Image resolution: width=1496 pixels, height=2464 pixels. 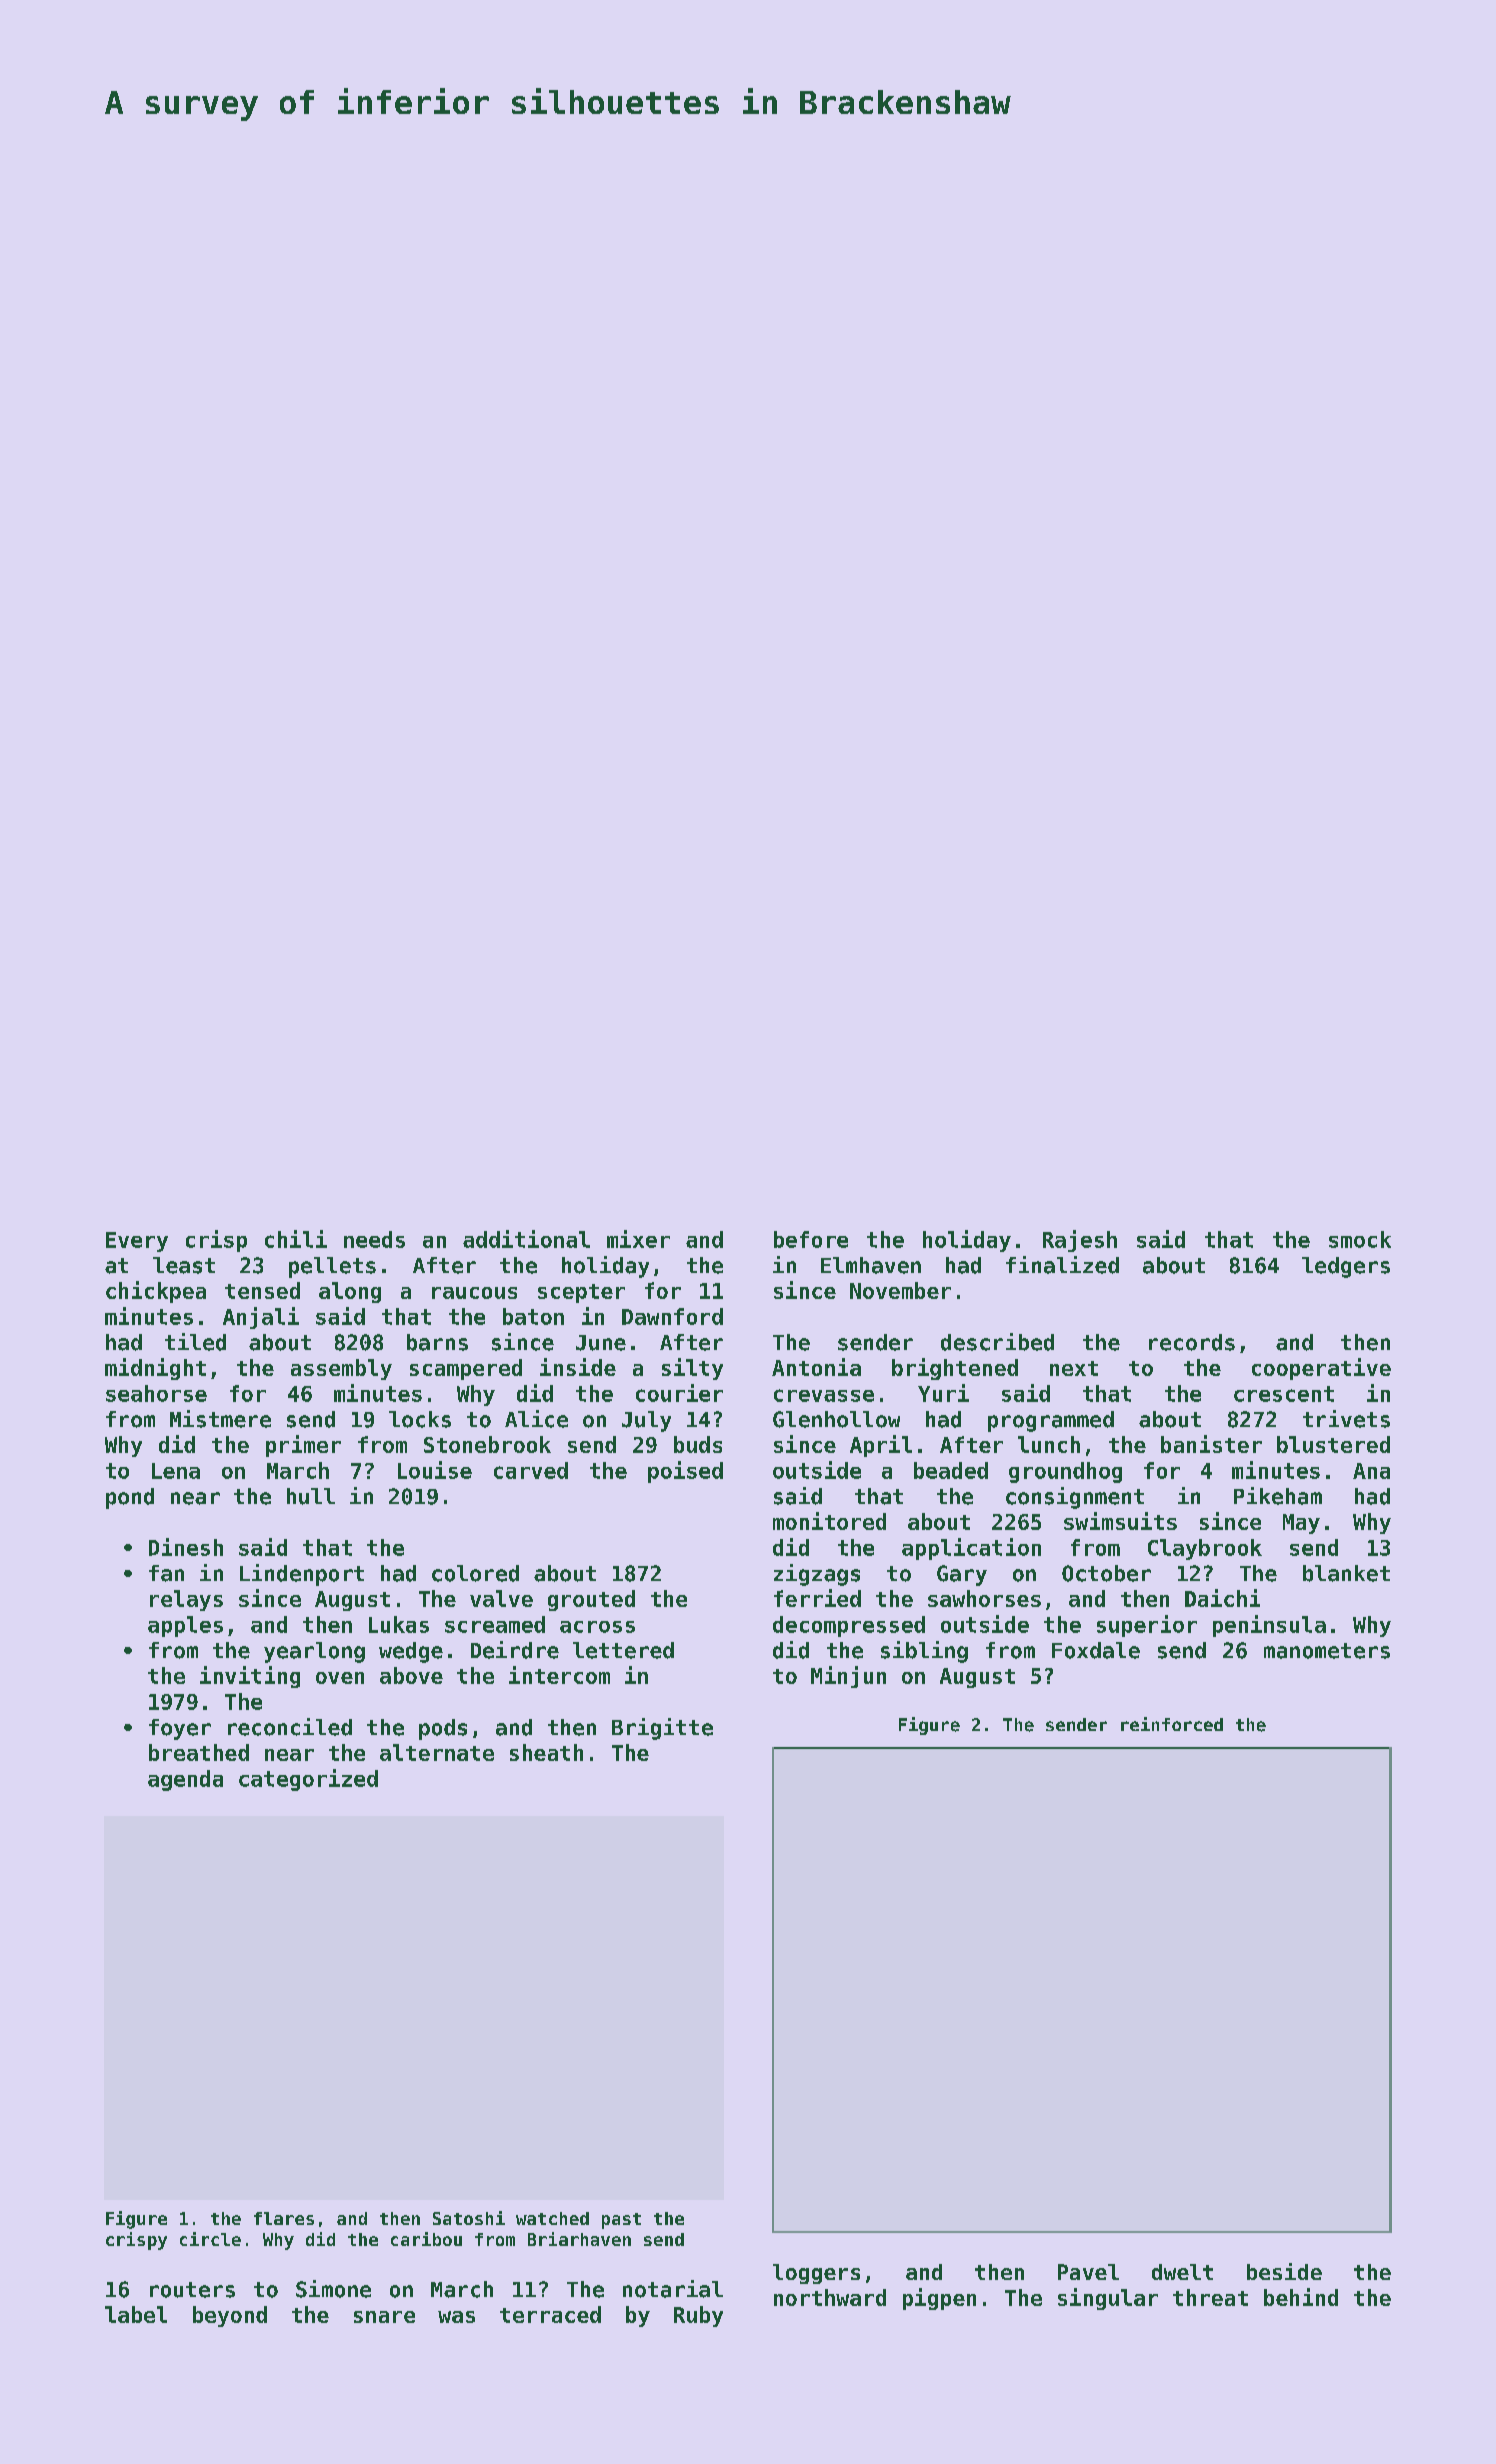 What do you see at coordinates (437, 1342) in the document?
I see `barns` at bounding box center [437, 1342].
